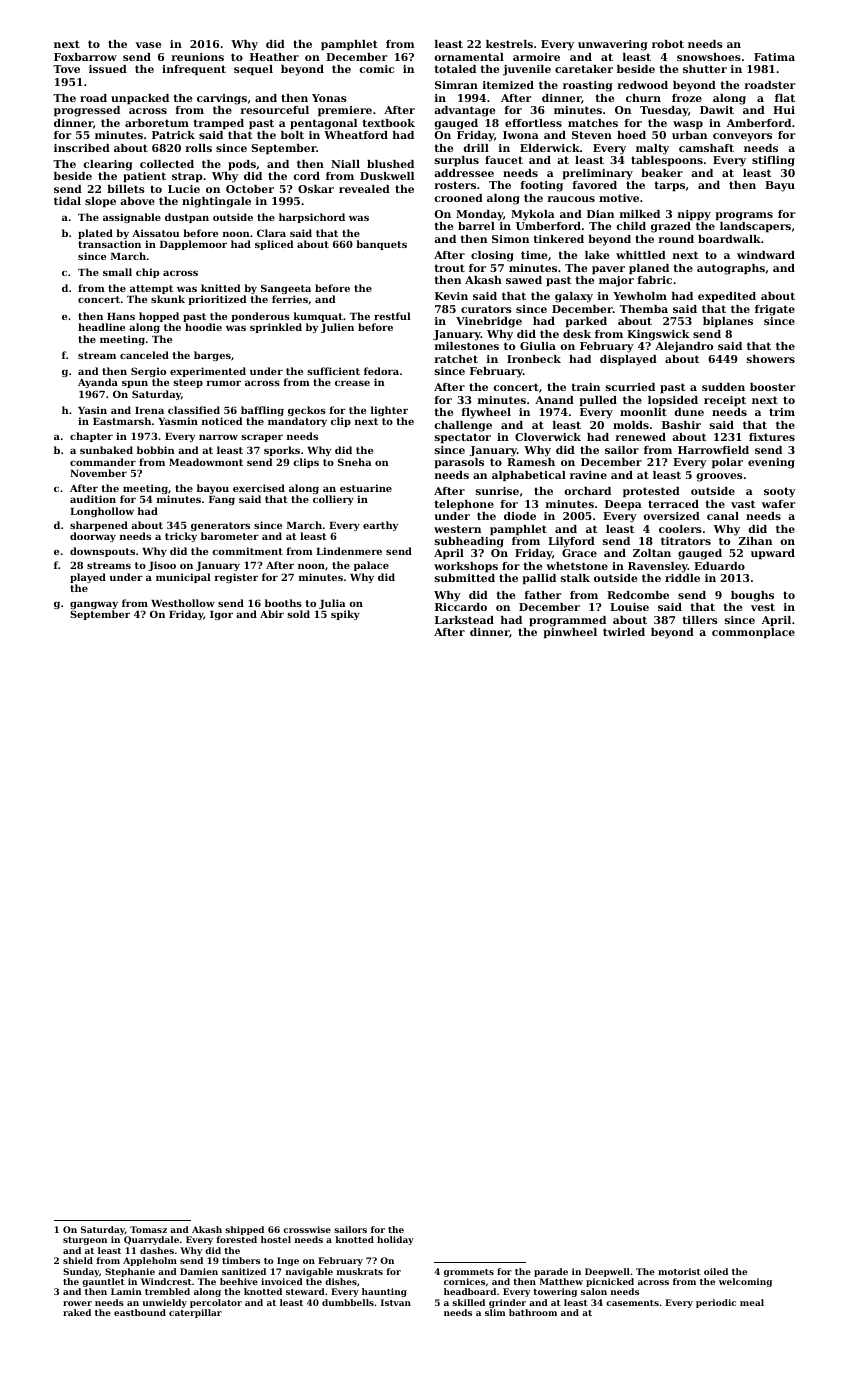 This screenshot has height=1400, width=849. What do you see at coordinates (148, 45) in the screenshot?
I see `vase` at bounding box center [148, 45].
